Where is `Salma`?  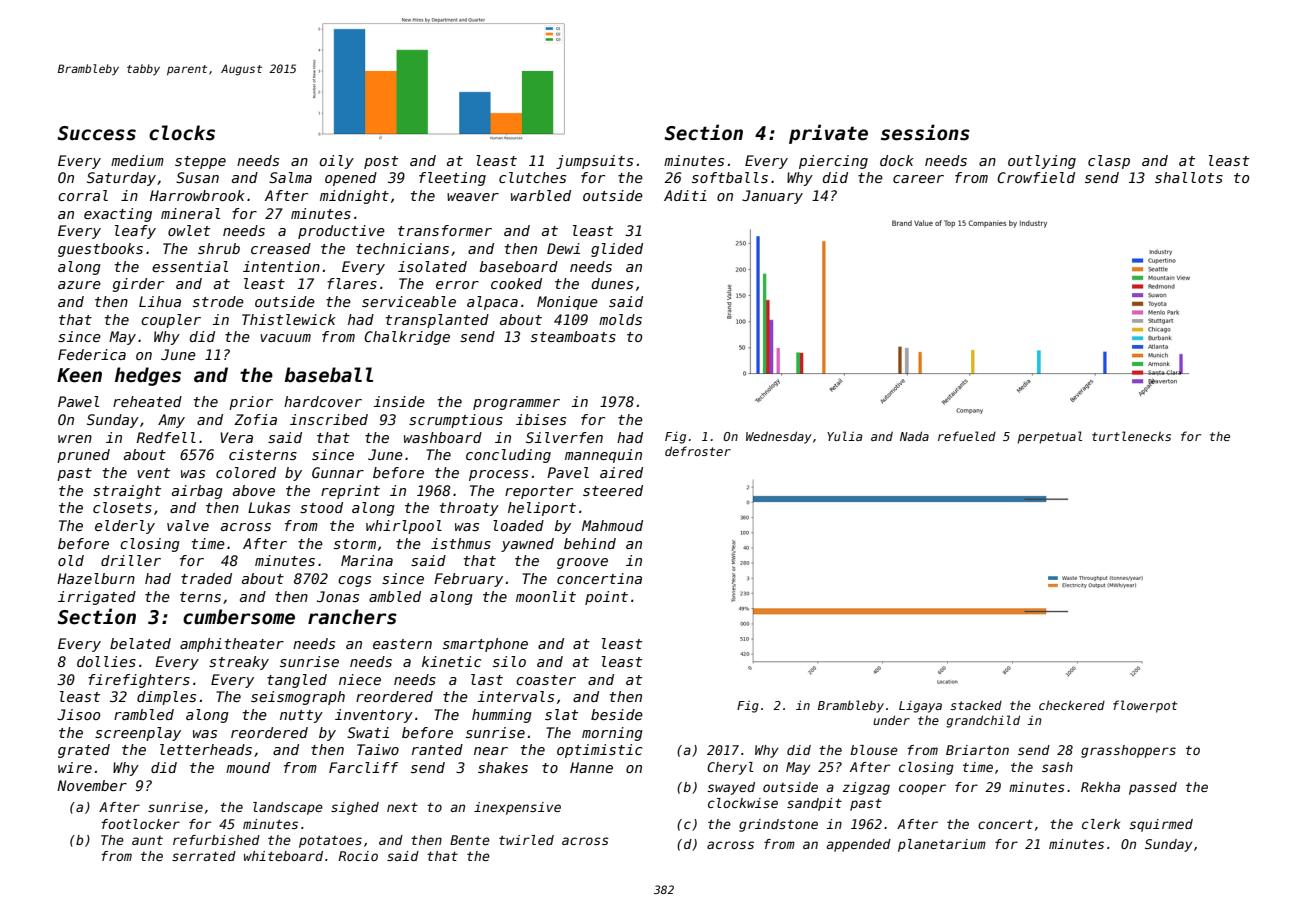 Salma is located at coordinates (290, 177).
